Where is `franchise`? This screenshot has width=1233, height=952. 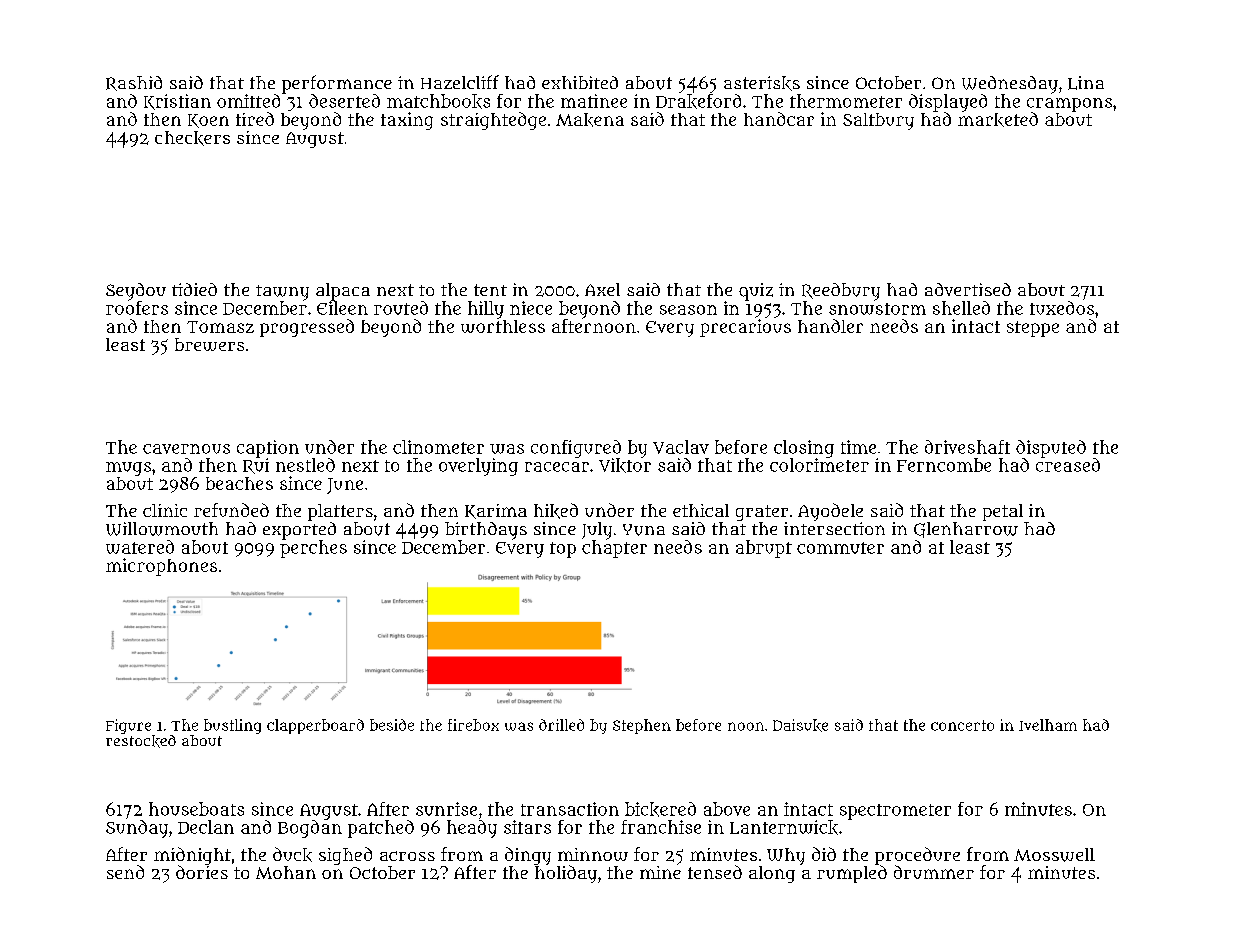 franchise is located at coordinates (661, 827).
